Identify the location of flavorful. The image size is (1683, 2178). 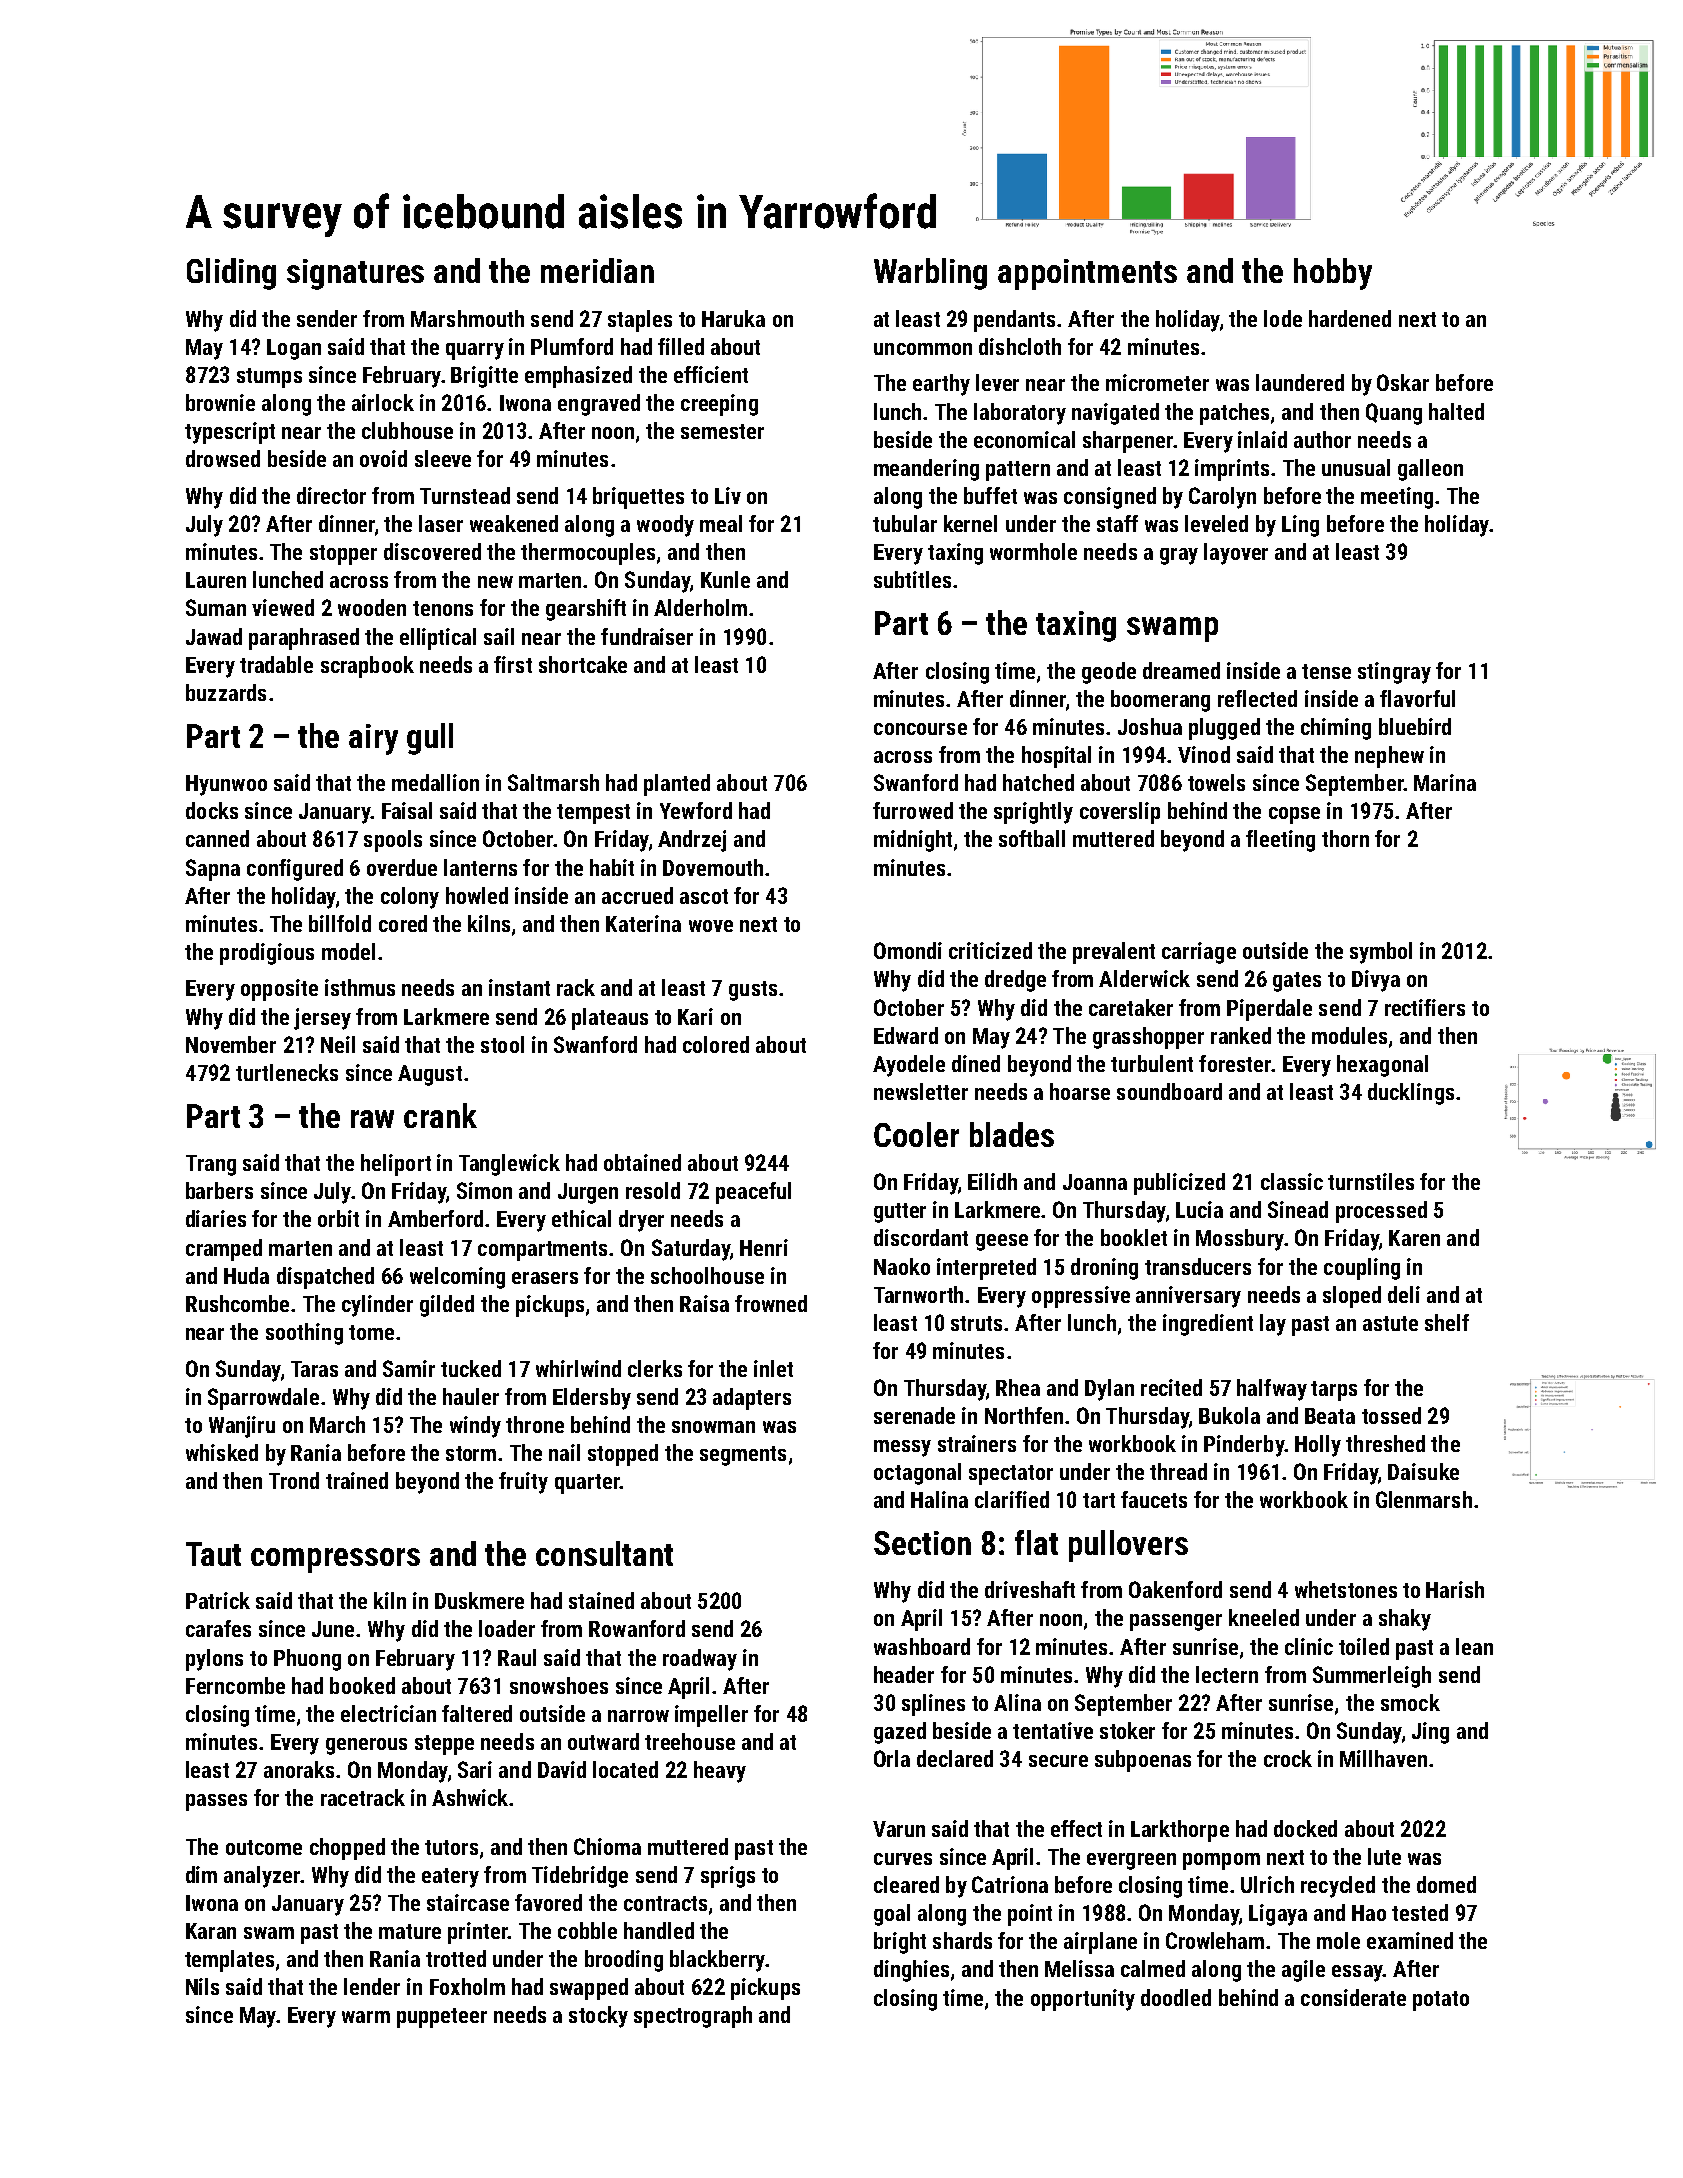
(1417, 698).
